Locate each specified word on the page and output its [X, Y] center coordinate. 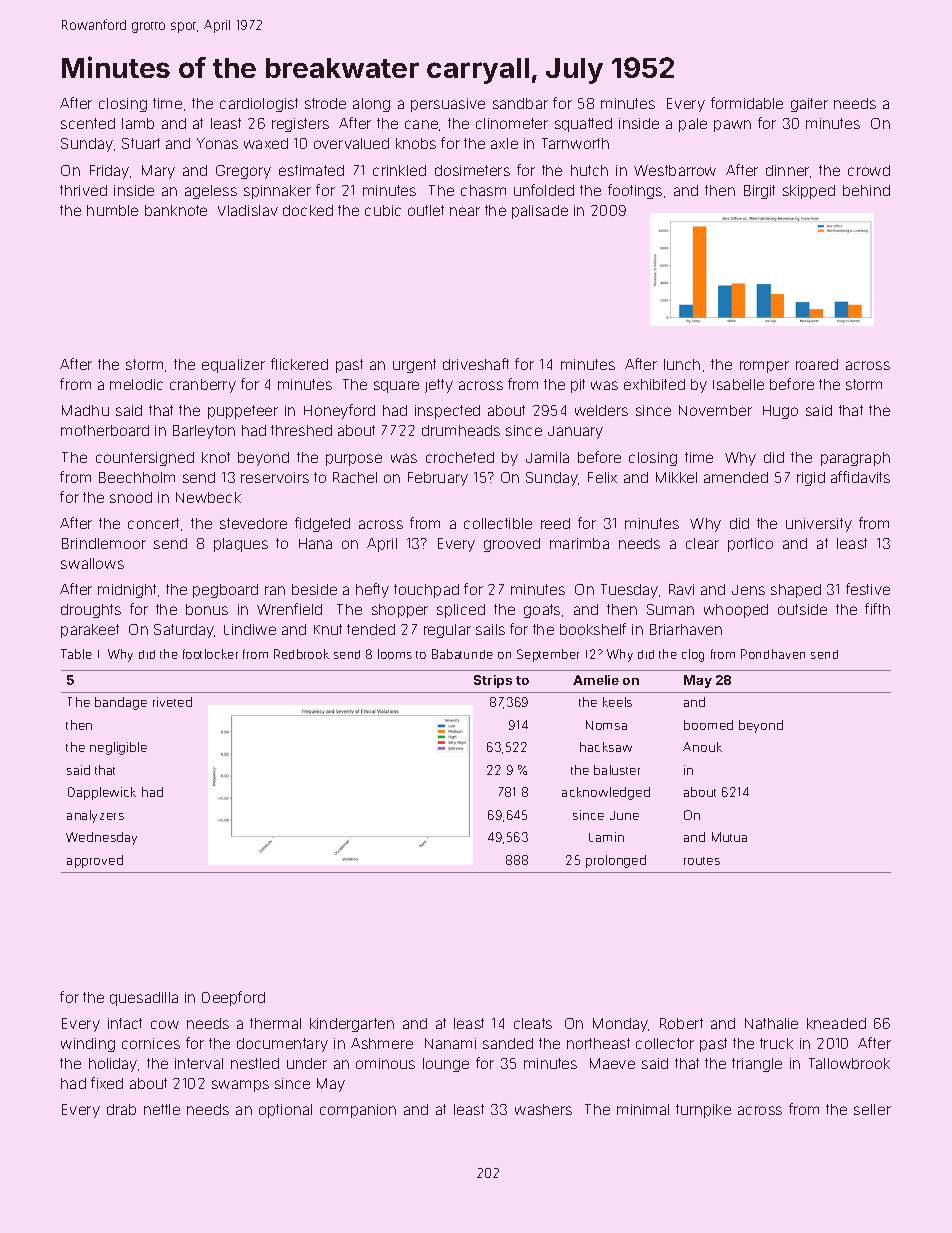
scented [88, 123]
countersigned [145, 459]
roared [817, 364]
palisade [540, 212]
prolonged [616, 861]
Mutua [729, 837]
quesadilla [144, 999]
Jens [748, 590]
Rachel [355, 477]
